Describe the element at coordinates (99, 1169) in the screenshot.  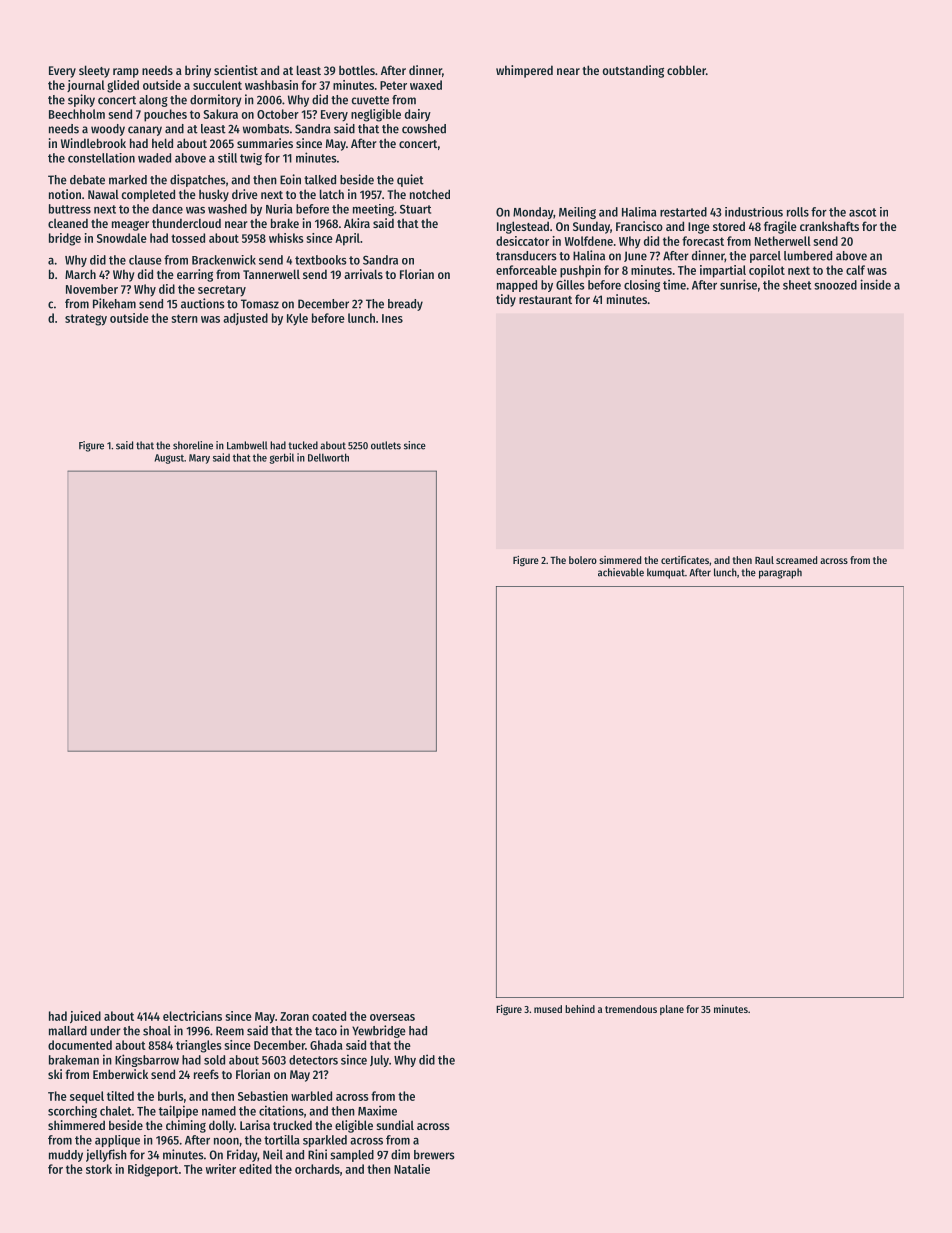
I see `stork` at that location.
